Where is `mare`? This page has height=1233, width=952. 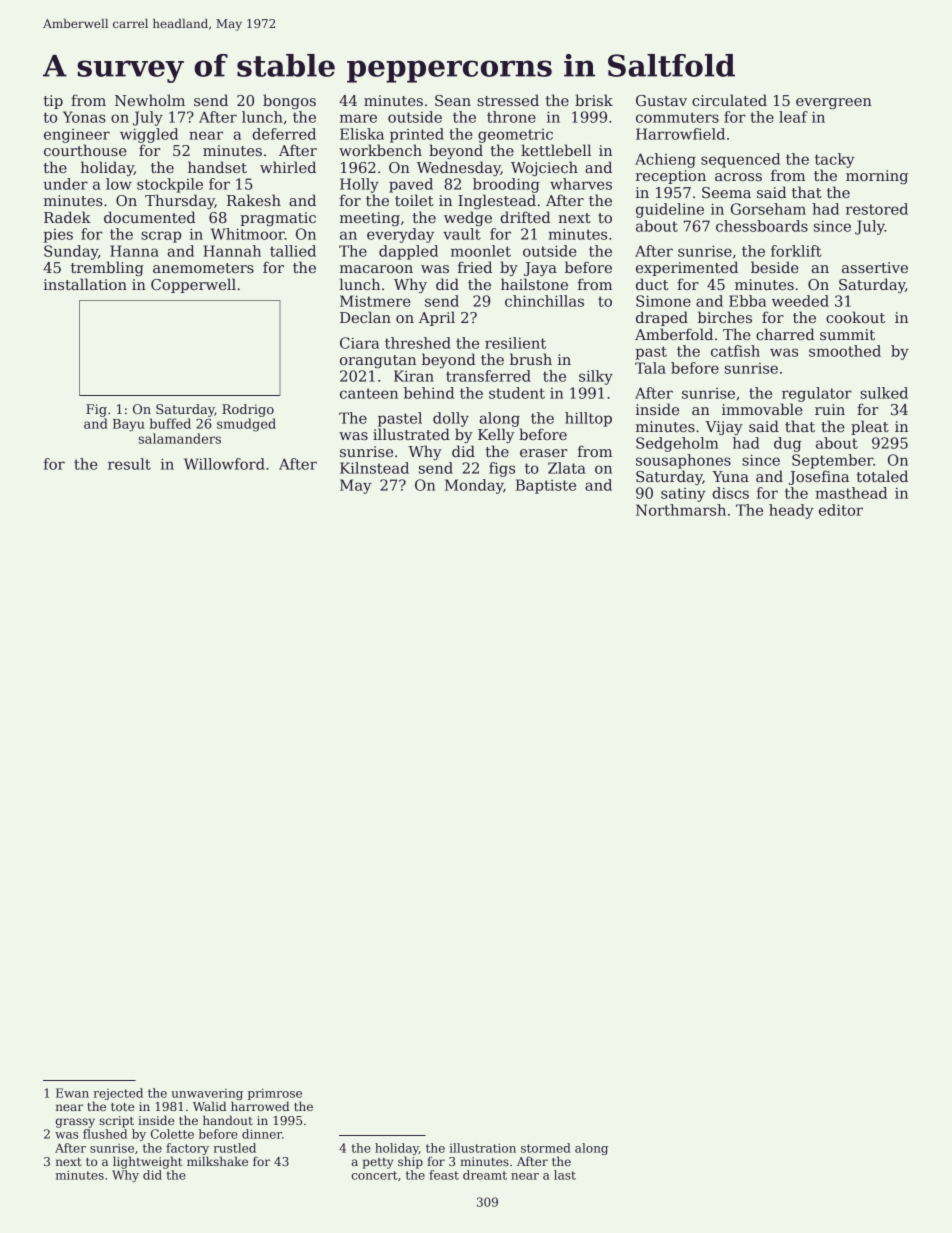 mare is located at coordinates (358, 118).
